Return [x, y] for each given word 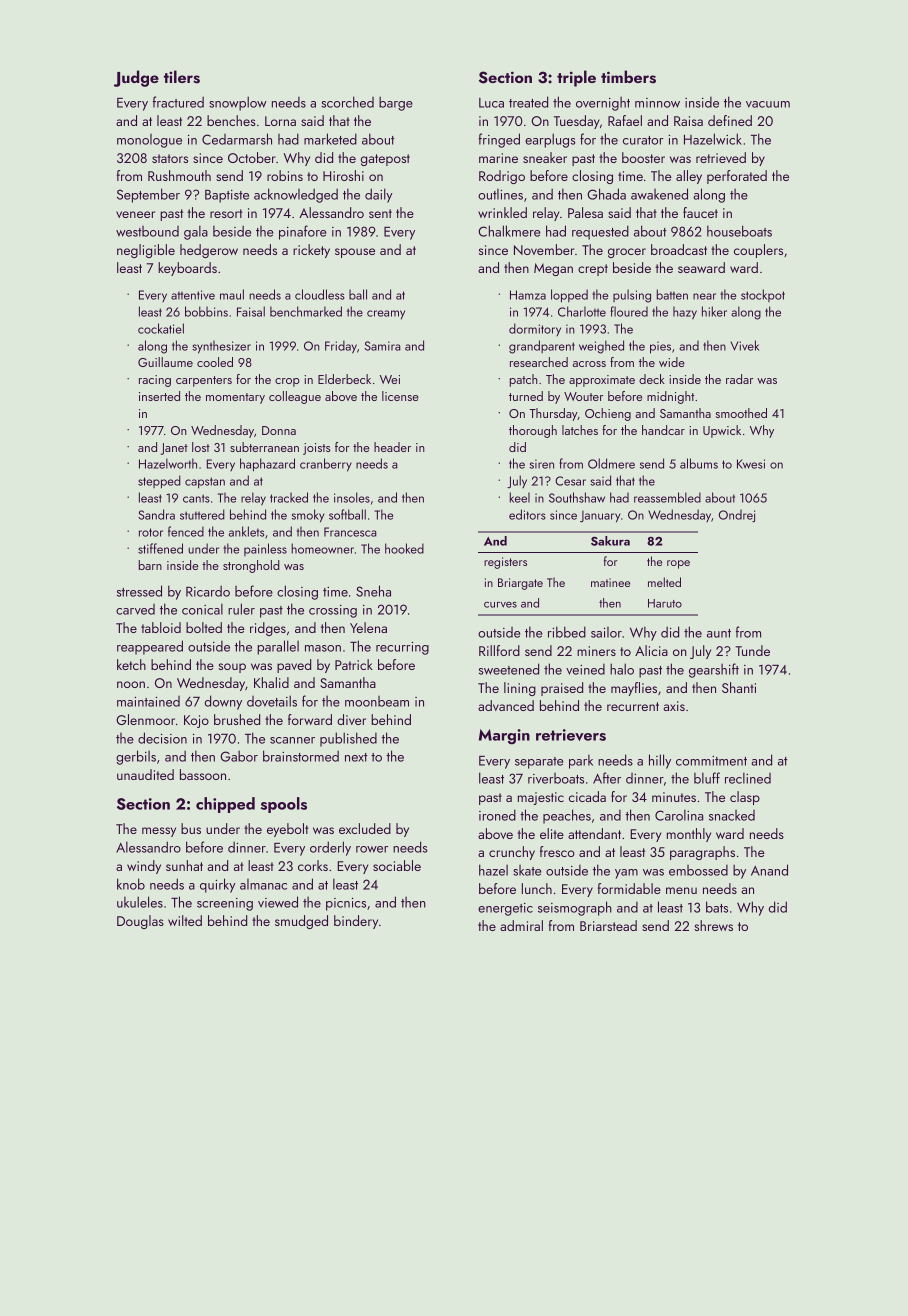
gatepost [385, 160]
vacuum [768, 104]
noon [131, 684]
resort [226, 213]
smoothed [741, 413]
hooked [404, 548]
